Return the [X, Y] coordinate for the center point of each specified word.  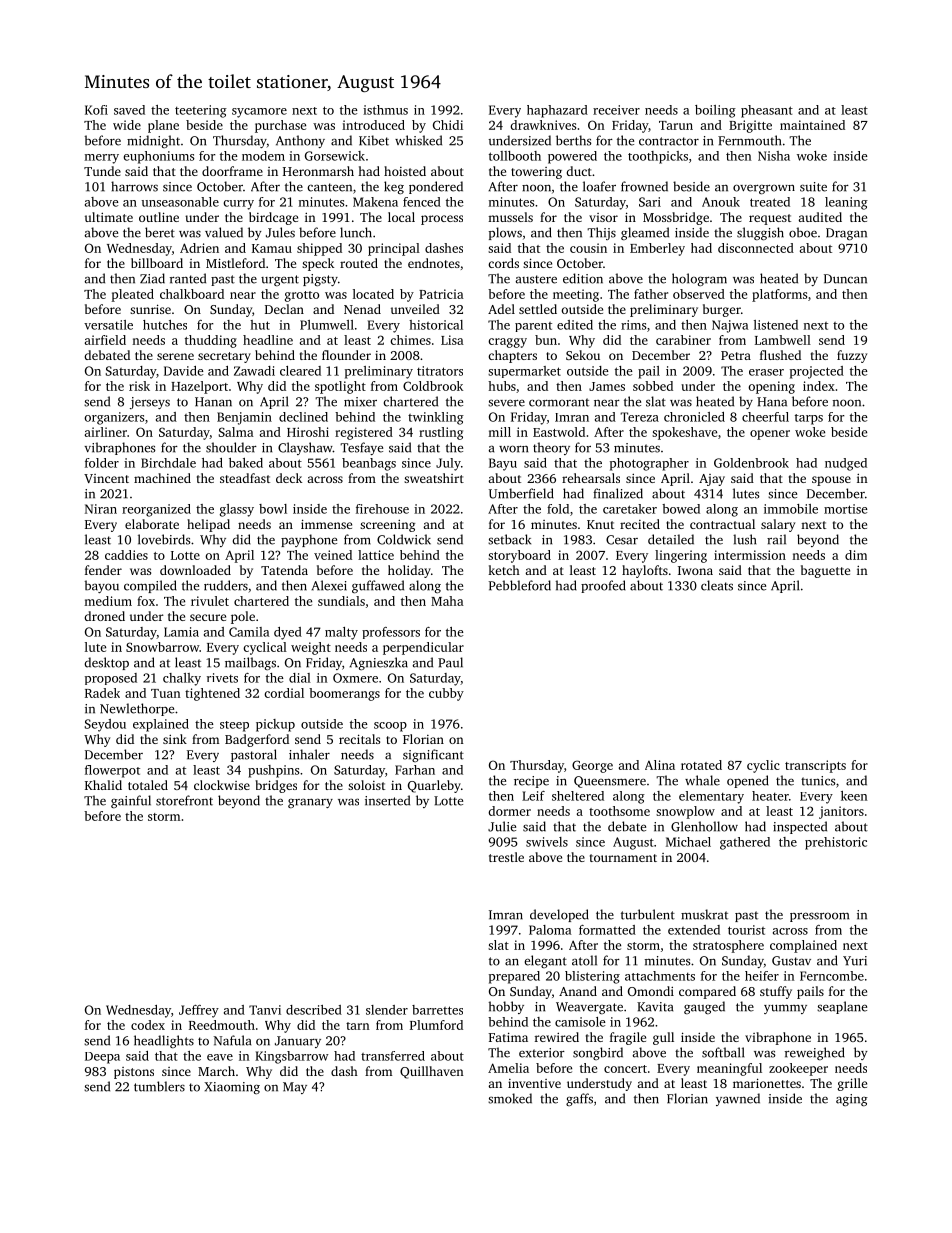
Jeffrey [199, 1011]
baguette [825, 571]
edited [575, 325]
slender [387, 1010]
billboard [157, 263]
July [448, 464]
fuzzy [852, 356]
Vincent [106, 478]
